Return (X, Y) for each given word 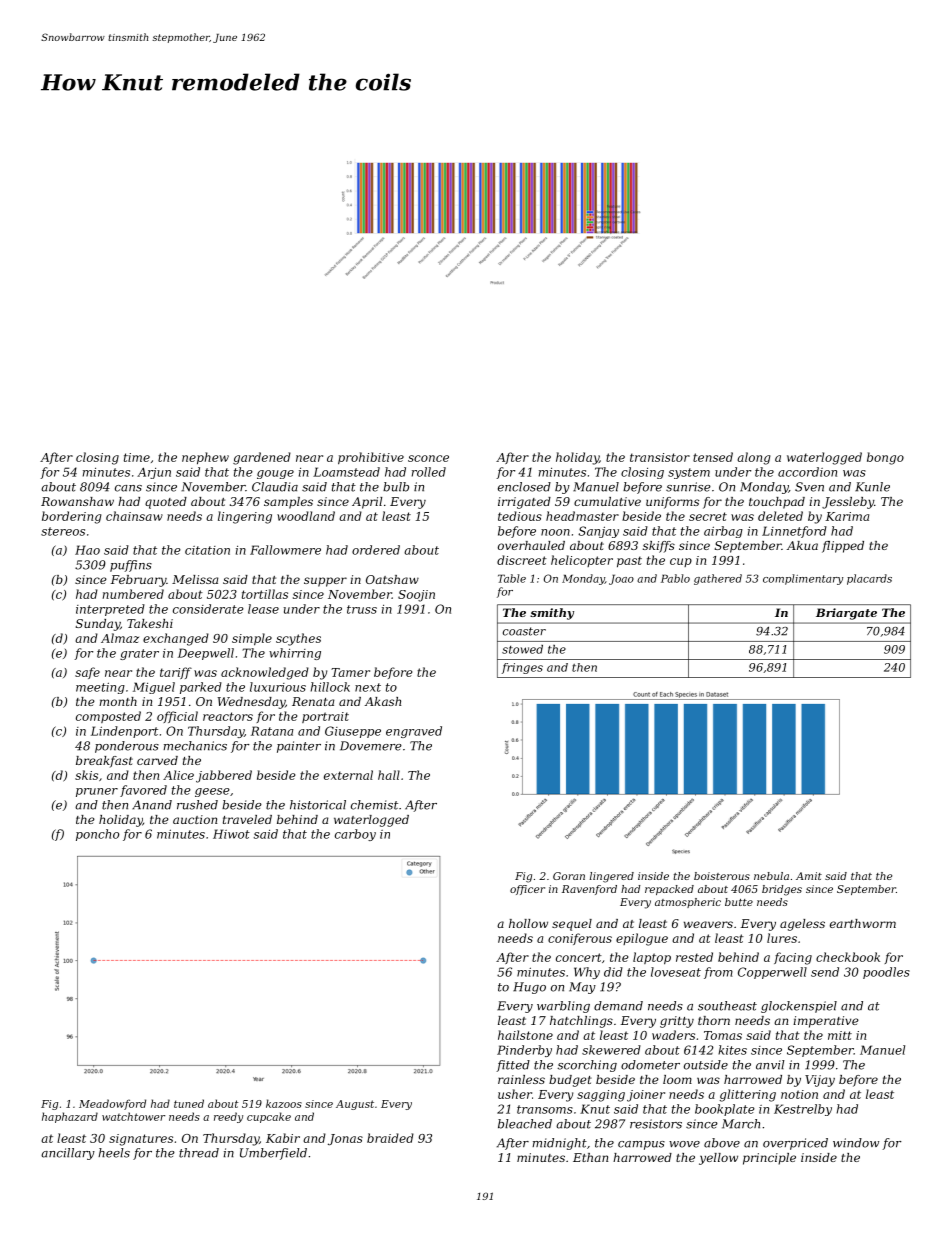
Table (512, 578)
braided (390, 1138)
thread (199, 1153)
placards (869, 579)
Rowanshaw (77, 501)
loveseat (676, 972)
